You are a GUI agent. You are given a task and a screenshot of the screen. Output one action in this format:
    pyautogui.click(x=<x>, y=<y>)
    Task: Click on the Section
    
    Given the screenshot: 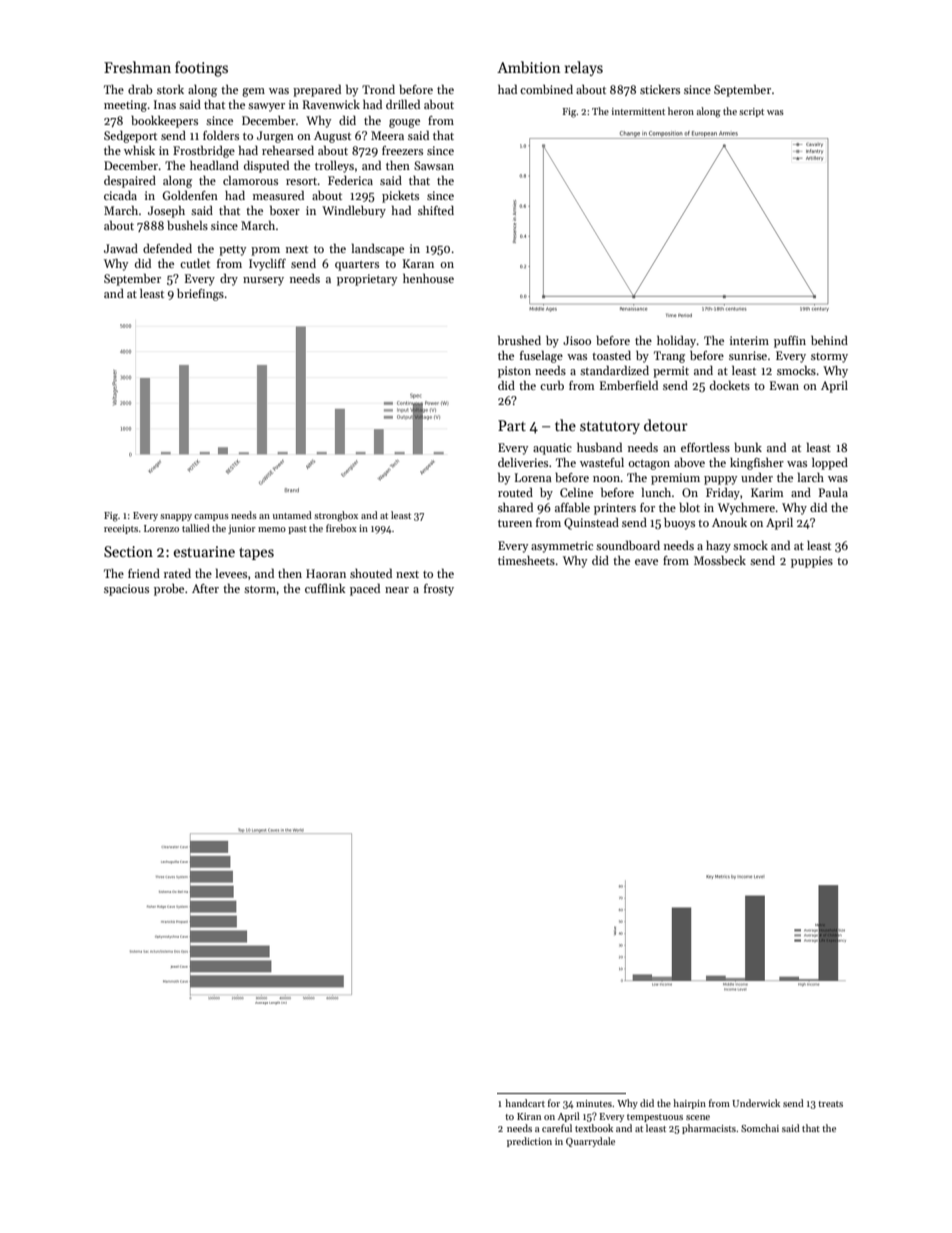 What is the action you would take?
    pyautogui.click(x=128, y=551)
